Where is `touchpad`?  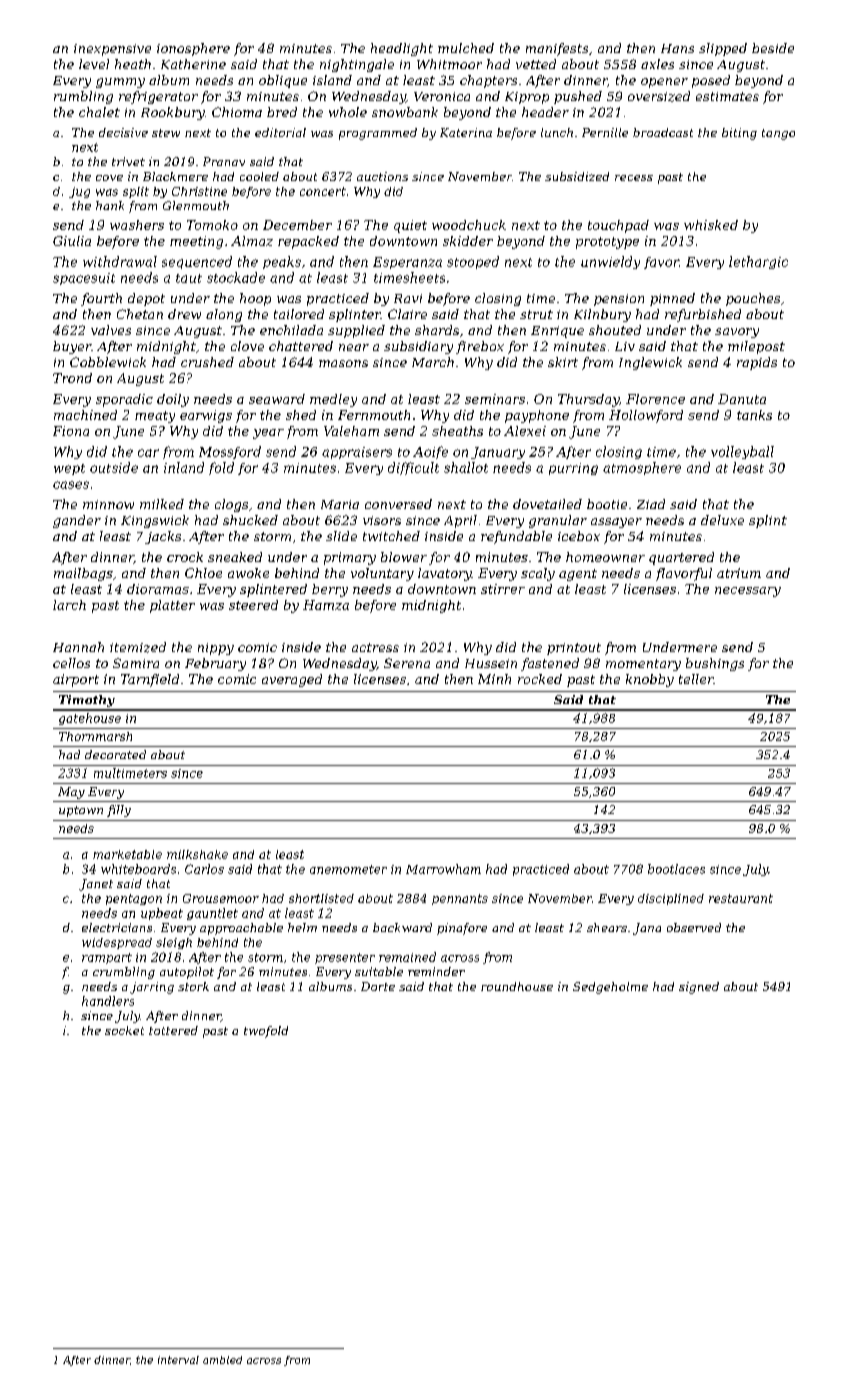 touchpad is located at coordinates (618, 226).
